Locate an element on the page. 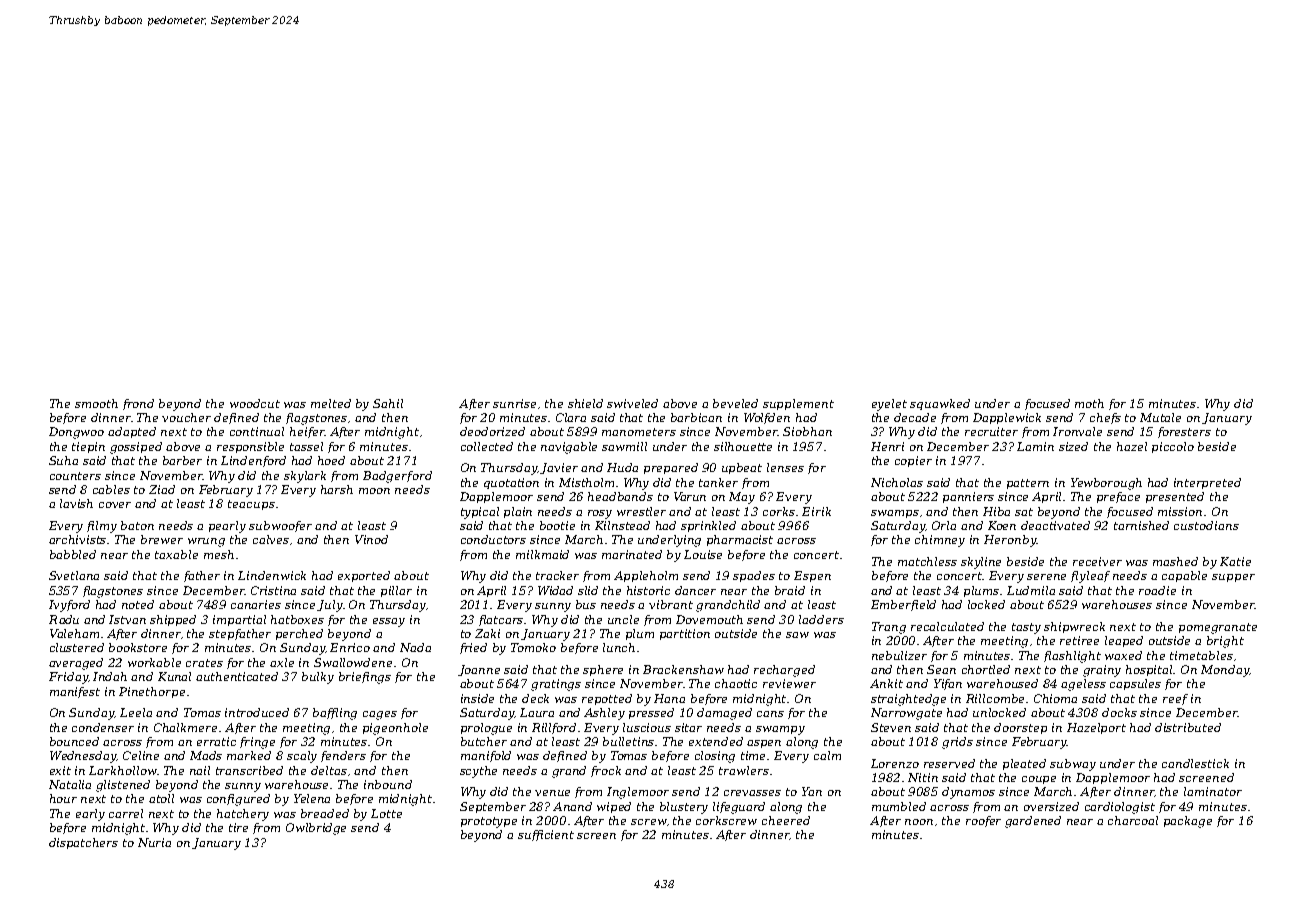 The height and width of the document is (924, 1308). lavish is located at coordinates (76, 503).
